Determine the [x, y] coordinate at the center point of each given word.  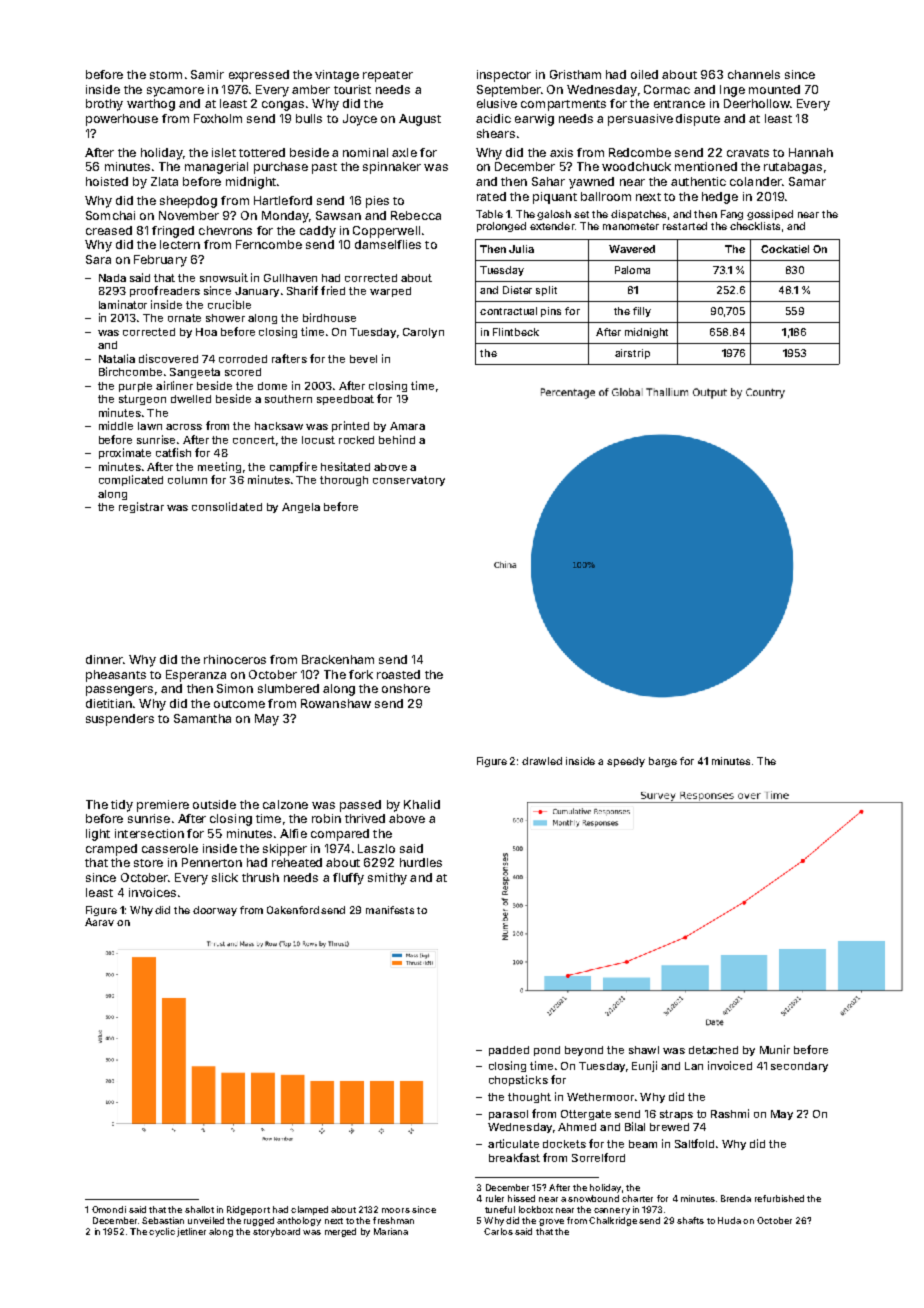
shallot [199, 1209]
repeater [388, 76]
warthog [151, 105]
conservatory [409, 481]
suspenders [120, 720]
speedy [626, 762]
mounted [774, 89]
